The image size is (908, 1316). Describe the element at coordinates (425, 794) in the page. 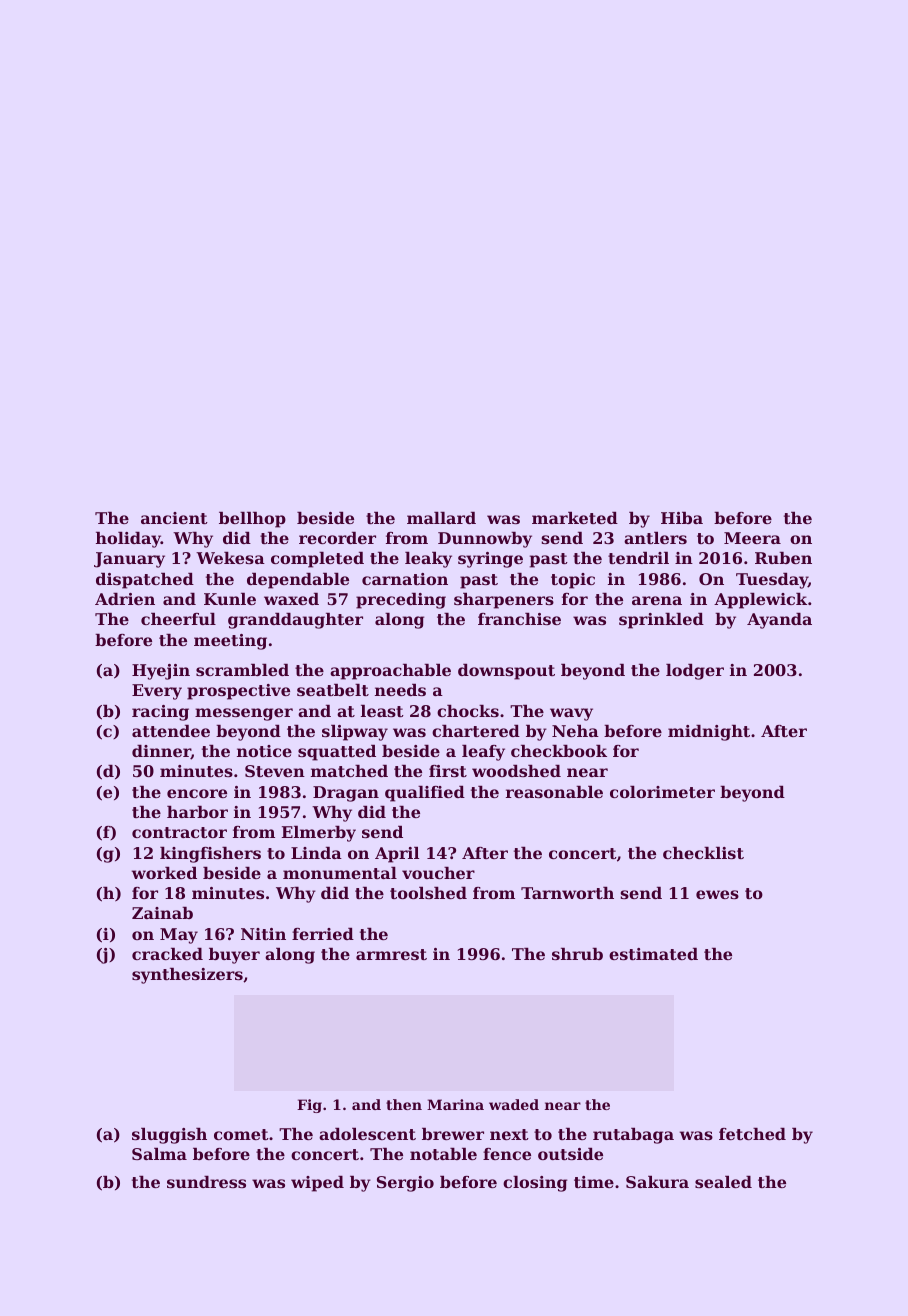

I see `qualified` at that location.
